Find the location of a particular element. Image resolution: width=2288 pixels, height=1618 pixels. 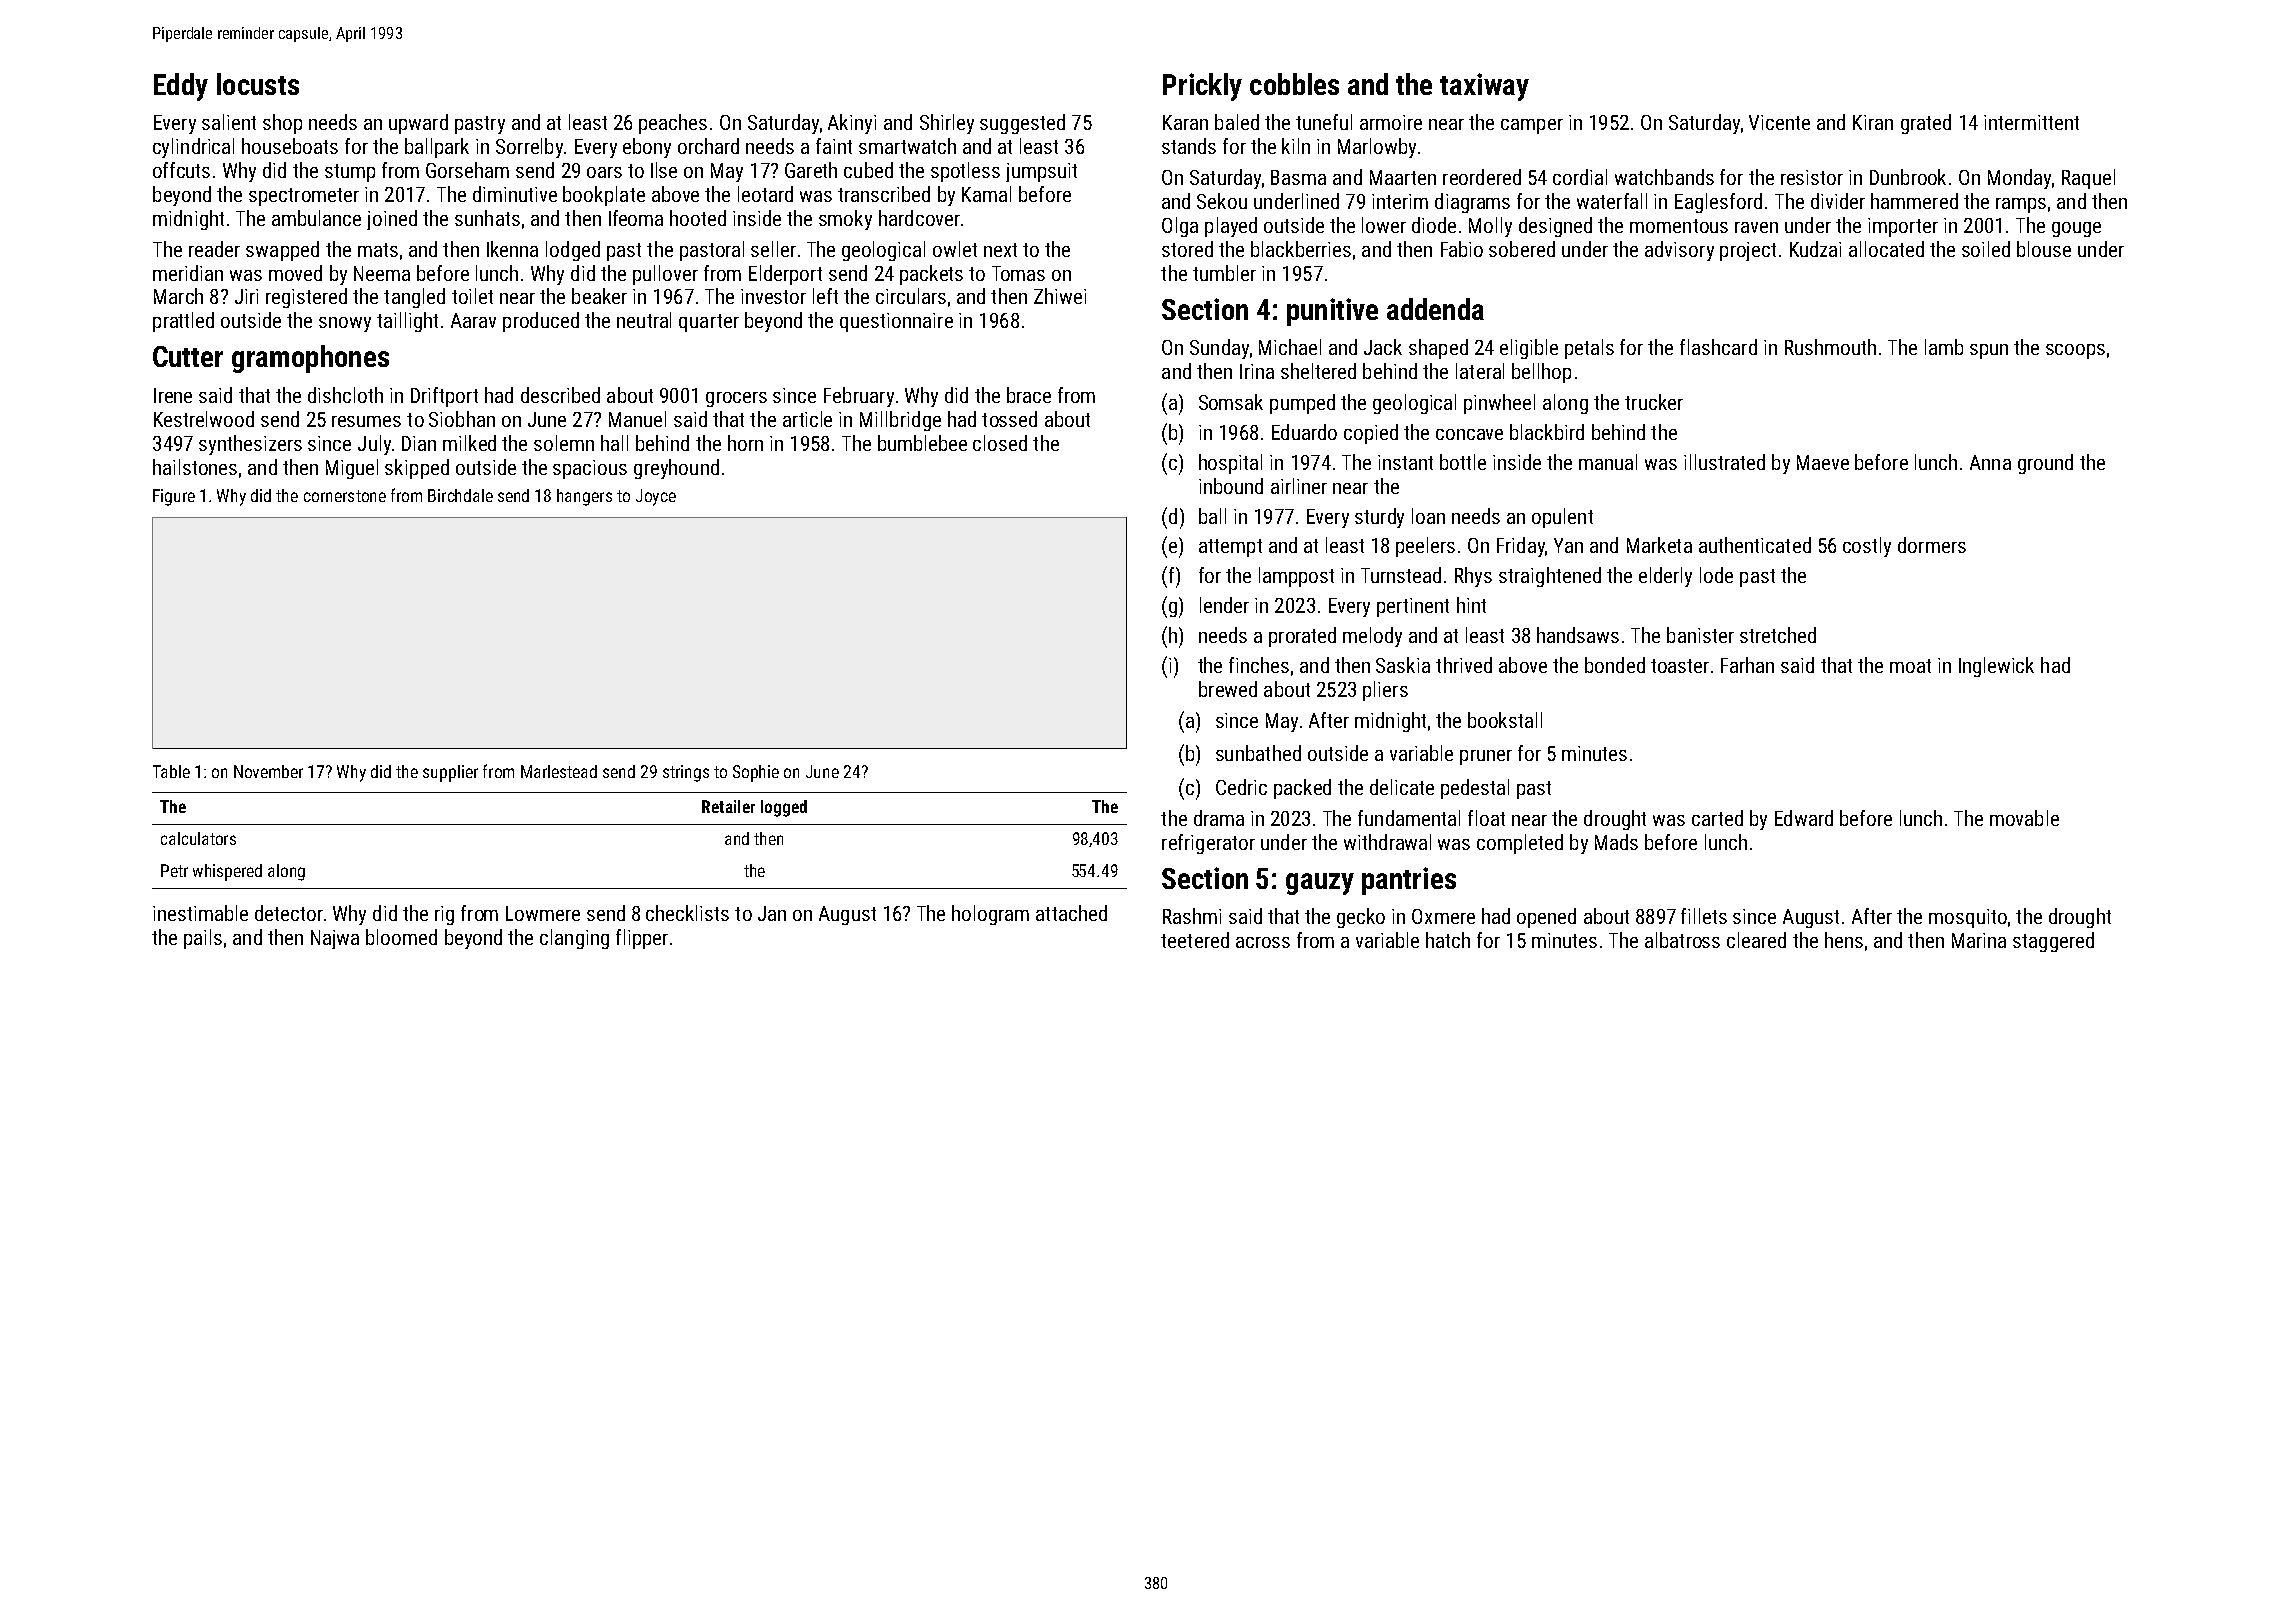

locusts is located at coordinates (258, 84).
